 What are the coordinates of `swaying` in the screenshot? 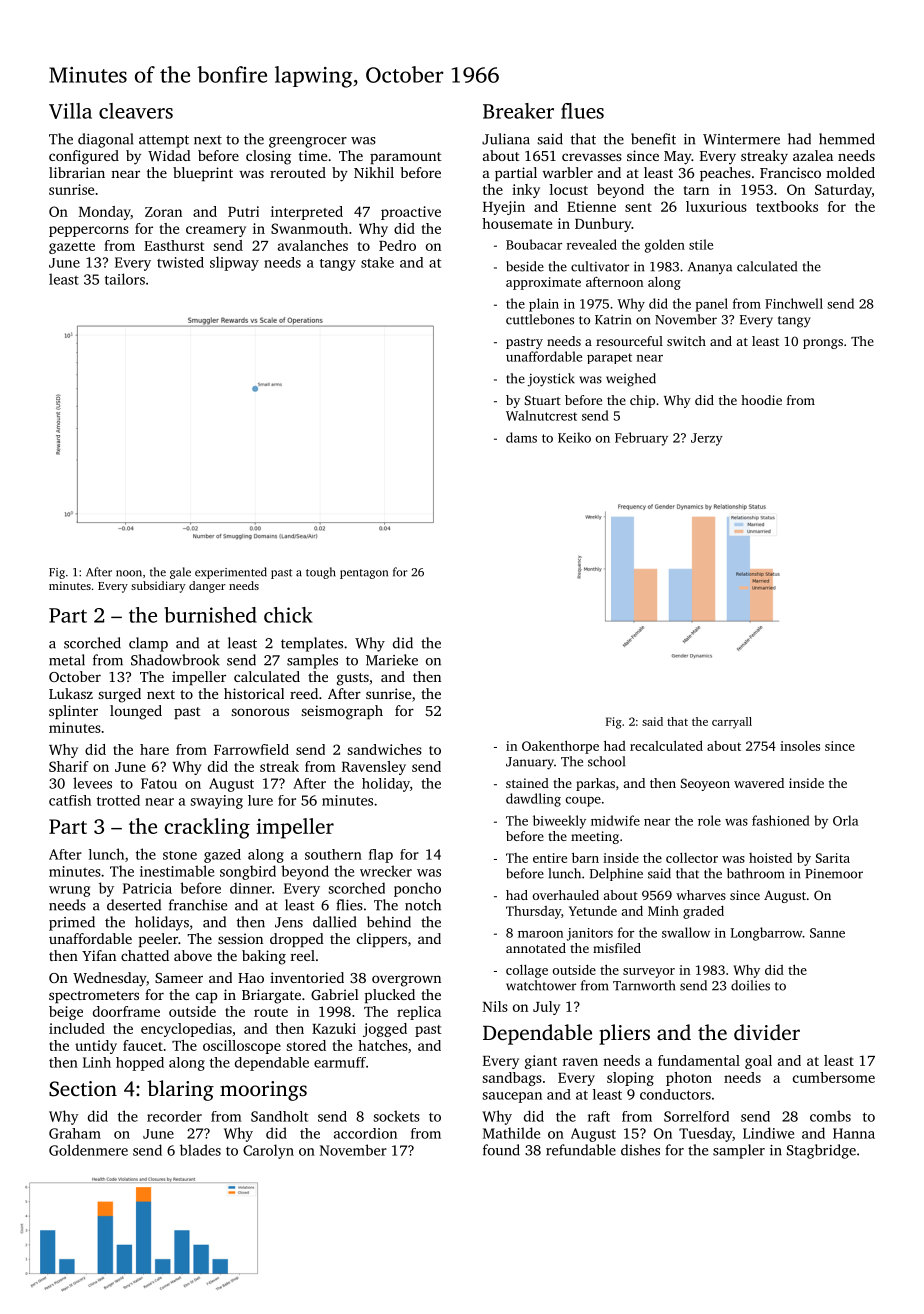 It's located at (216, 802).
